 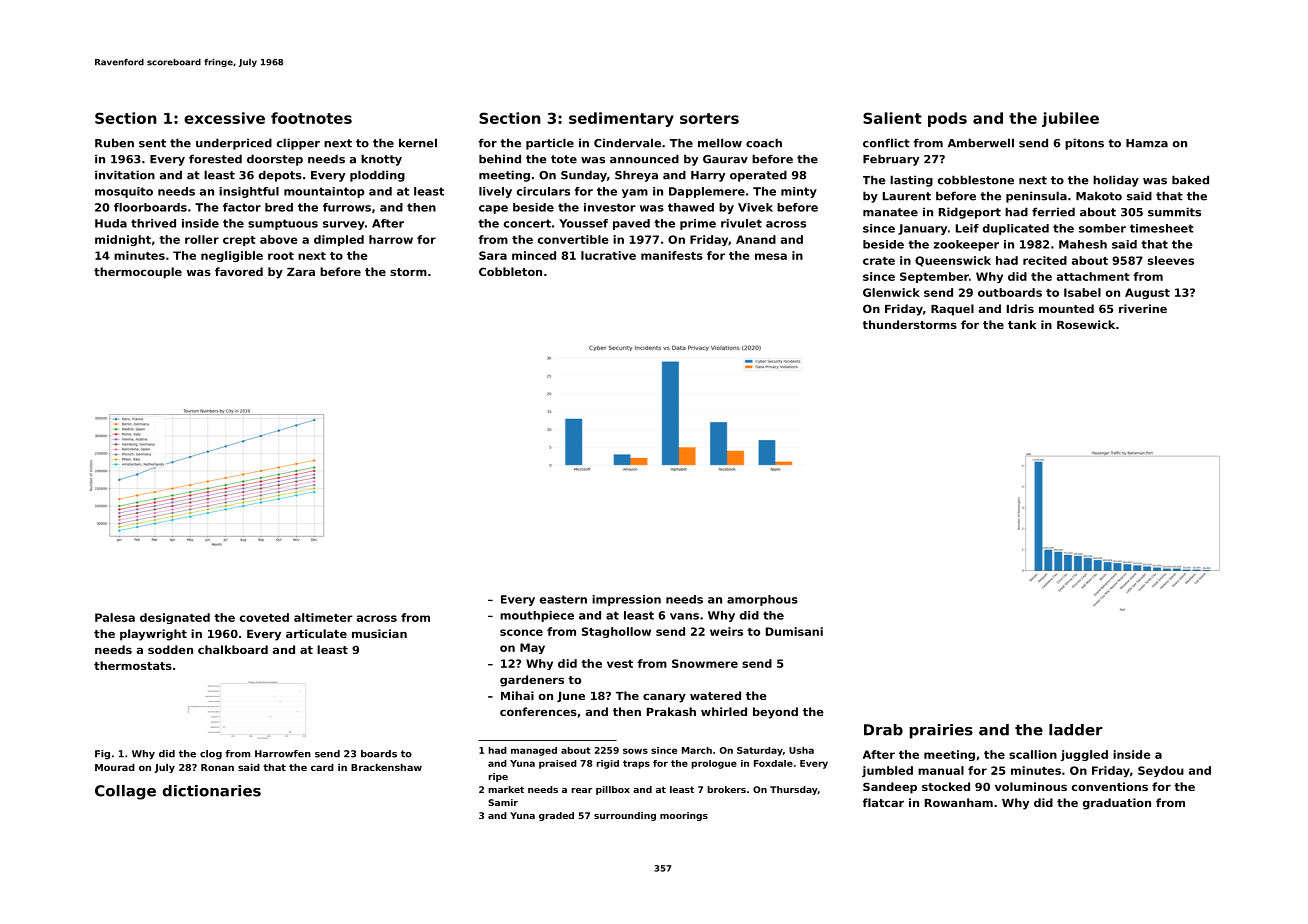 What do you see at coordinates (627, 143) in the page?
I see `Cindervale` at bounding box center [627, 143].
